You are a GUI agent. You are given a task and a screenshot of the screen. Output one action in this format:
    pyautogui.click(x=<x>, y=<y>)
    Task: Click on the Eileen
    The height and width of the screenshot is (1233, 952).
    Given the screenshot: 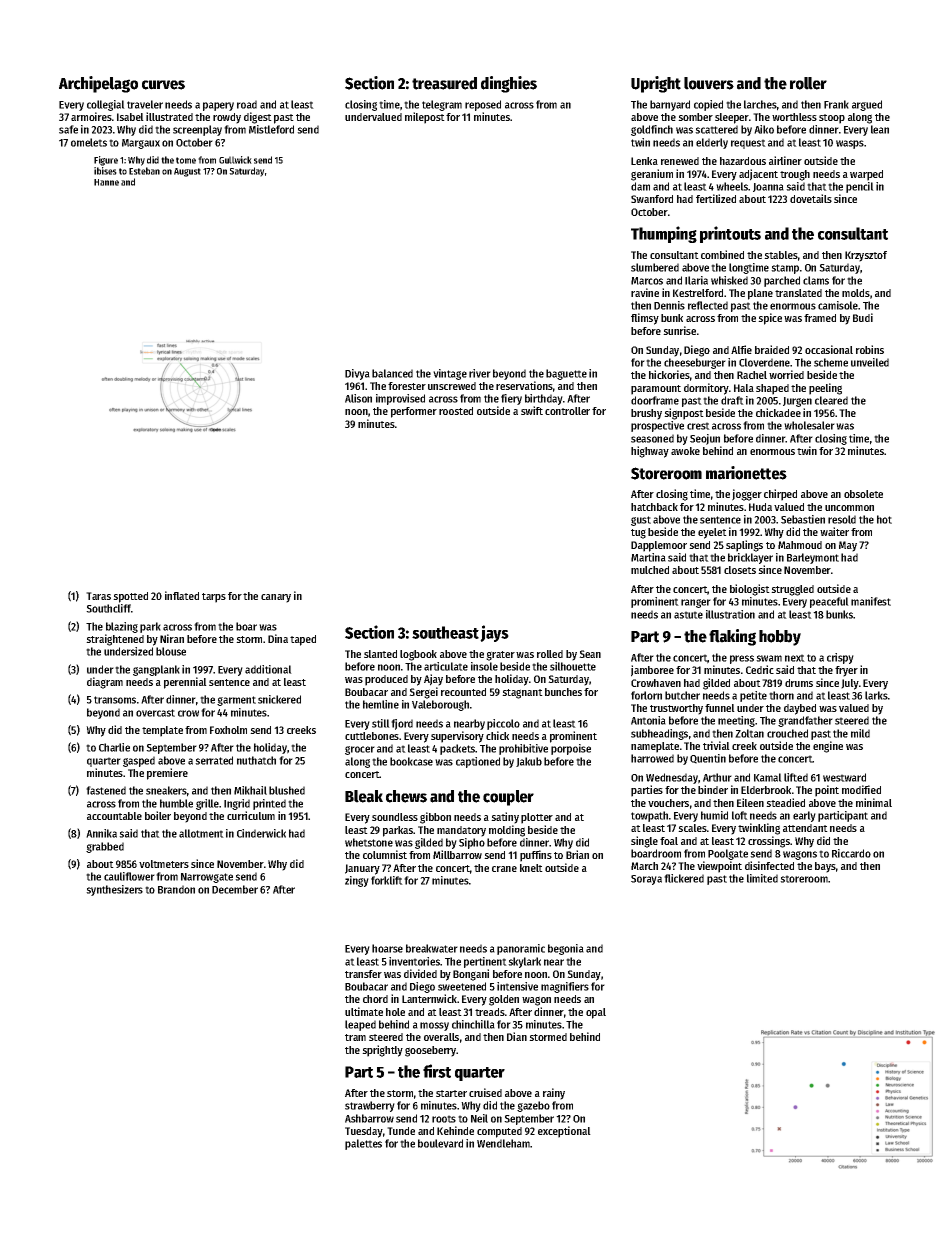 What is the action you would take?
    pyautogui.click(x=750, y=802)
